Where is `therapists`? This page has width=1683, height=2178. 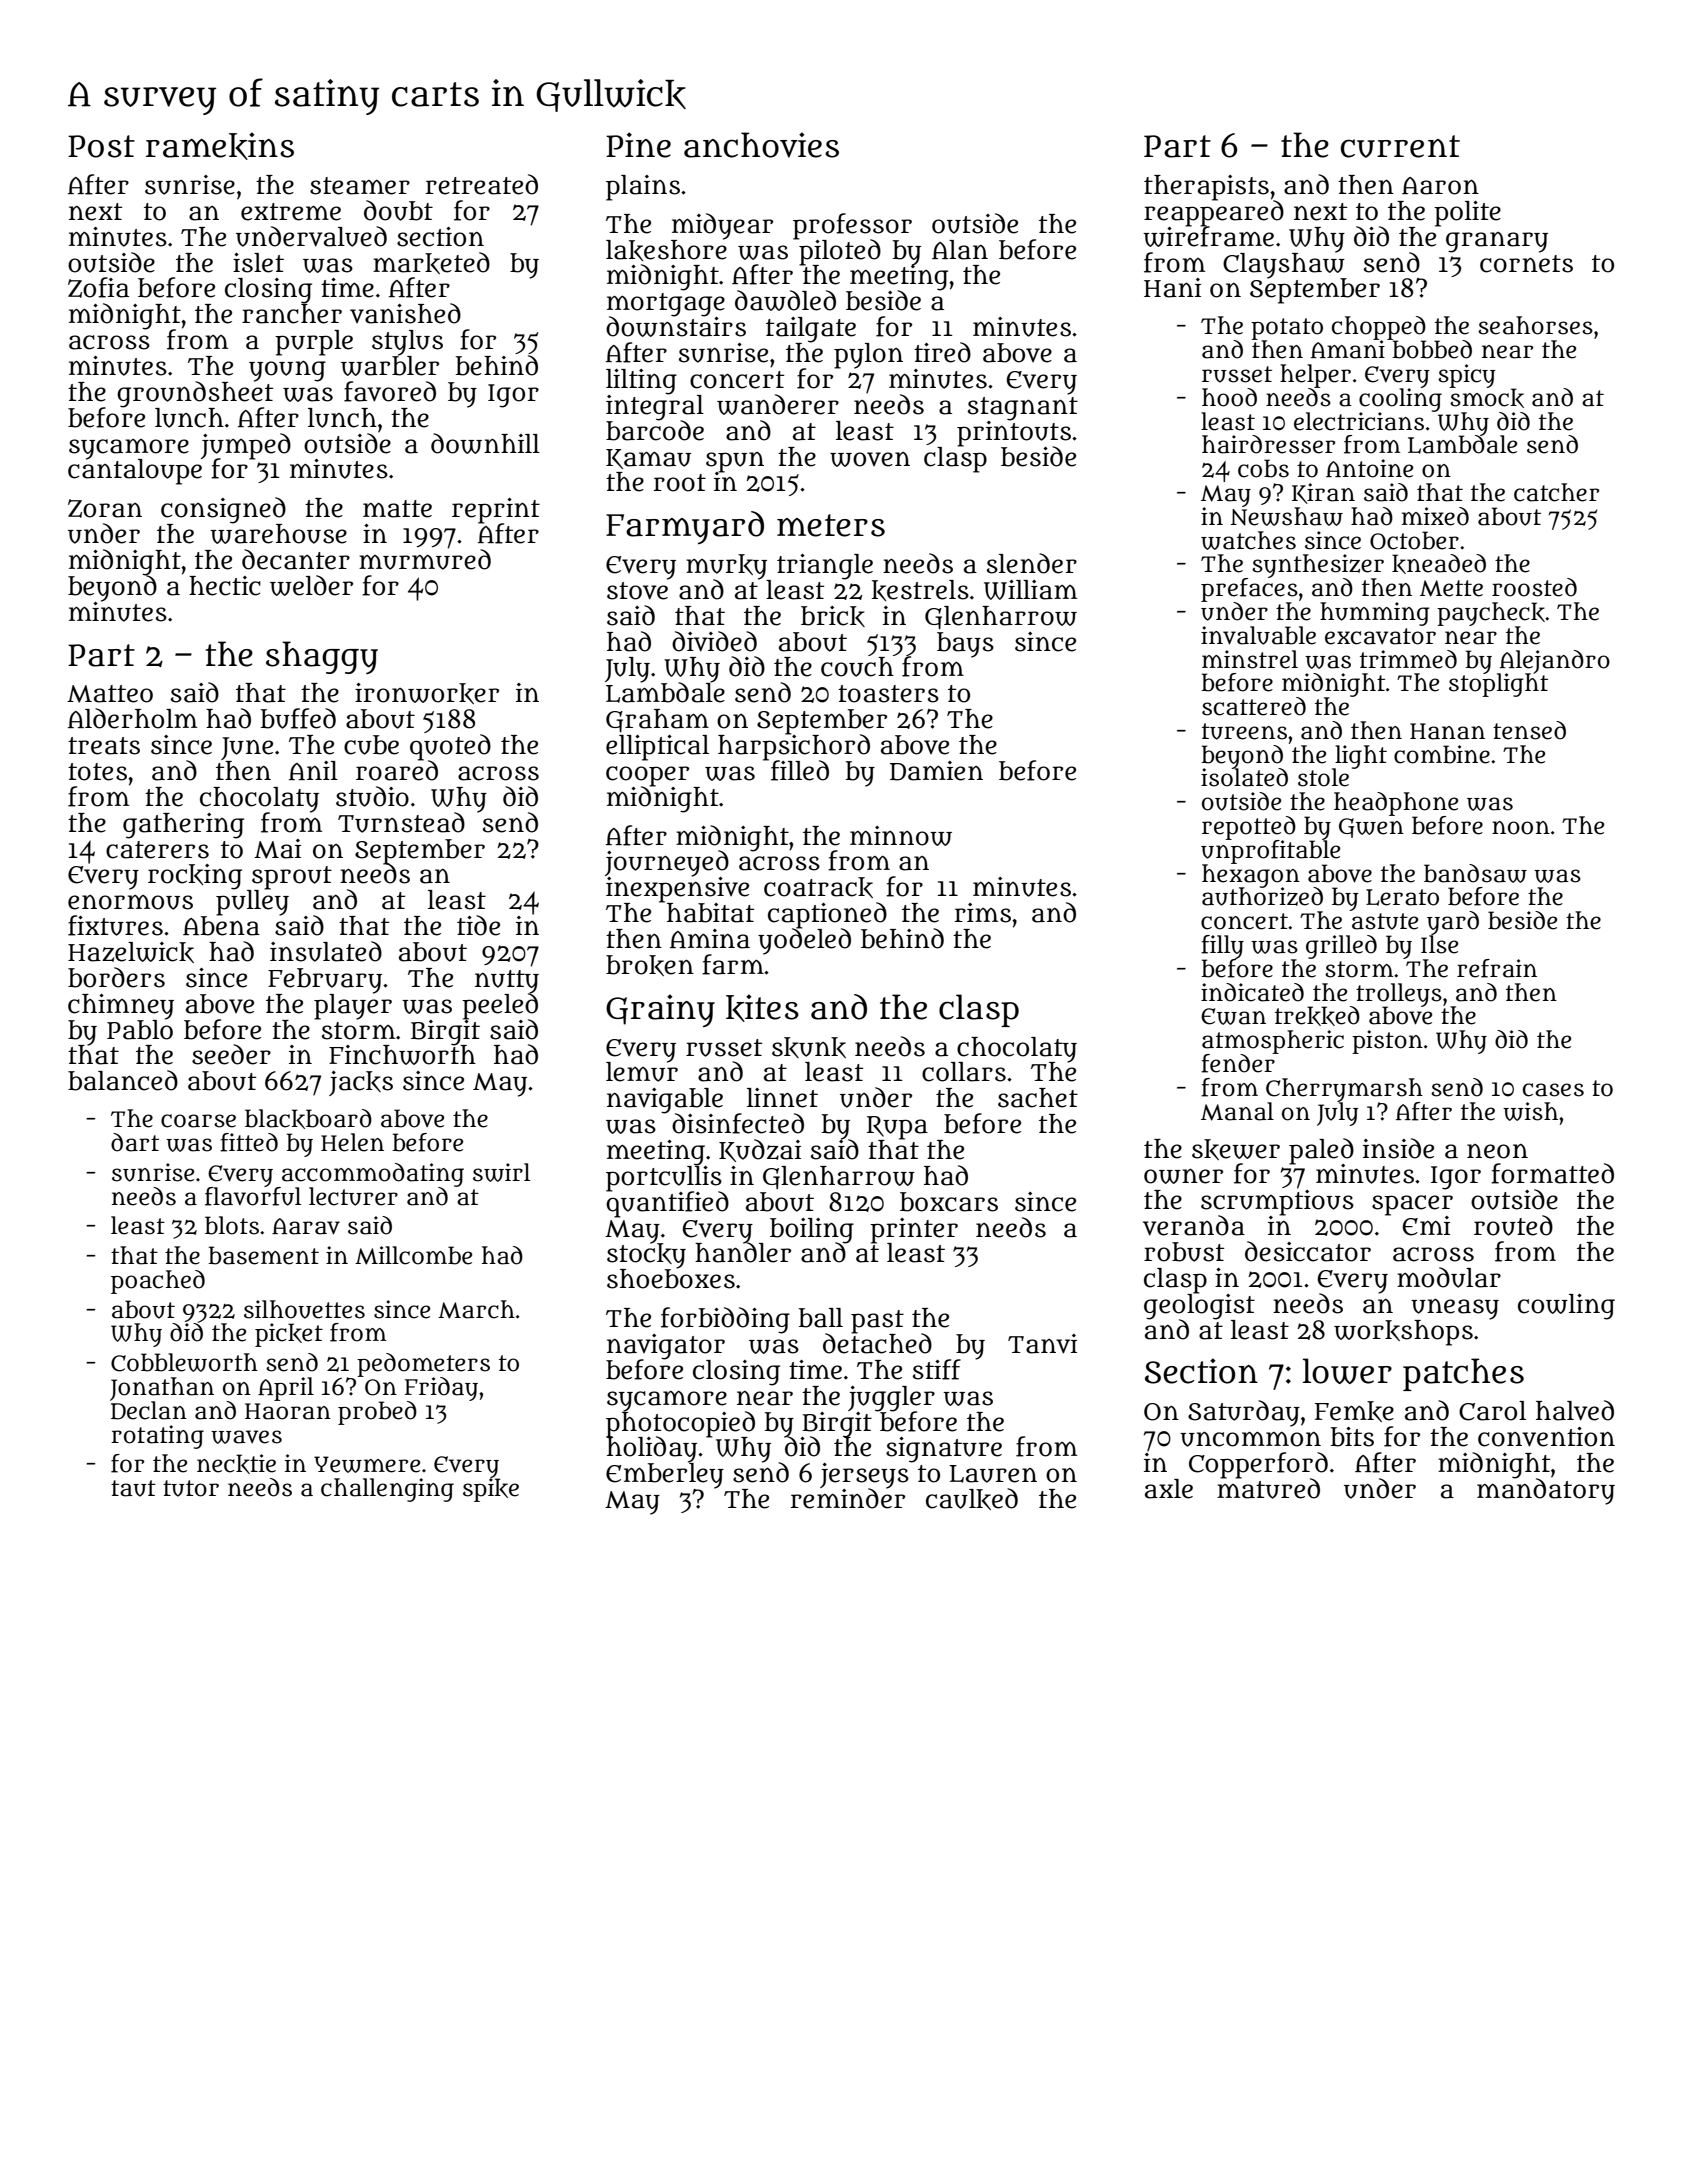 therapists is located at coordinates (1206, 187).
